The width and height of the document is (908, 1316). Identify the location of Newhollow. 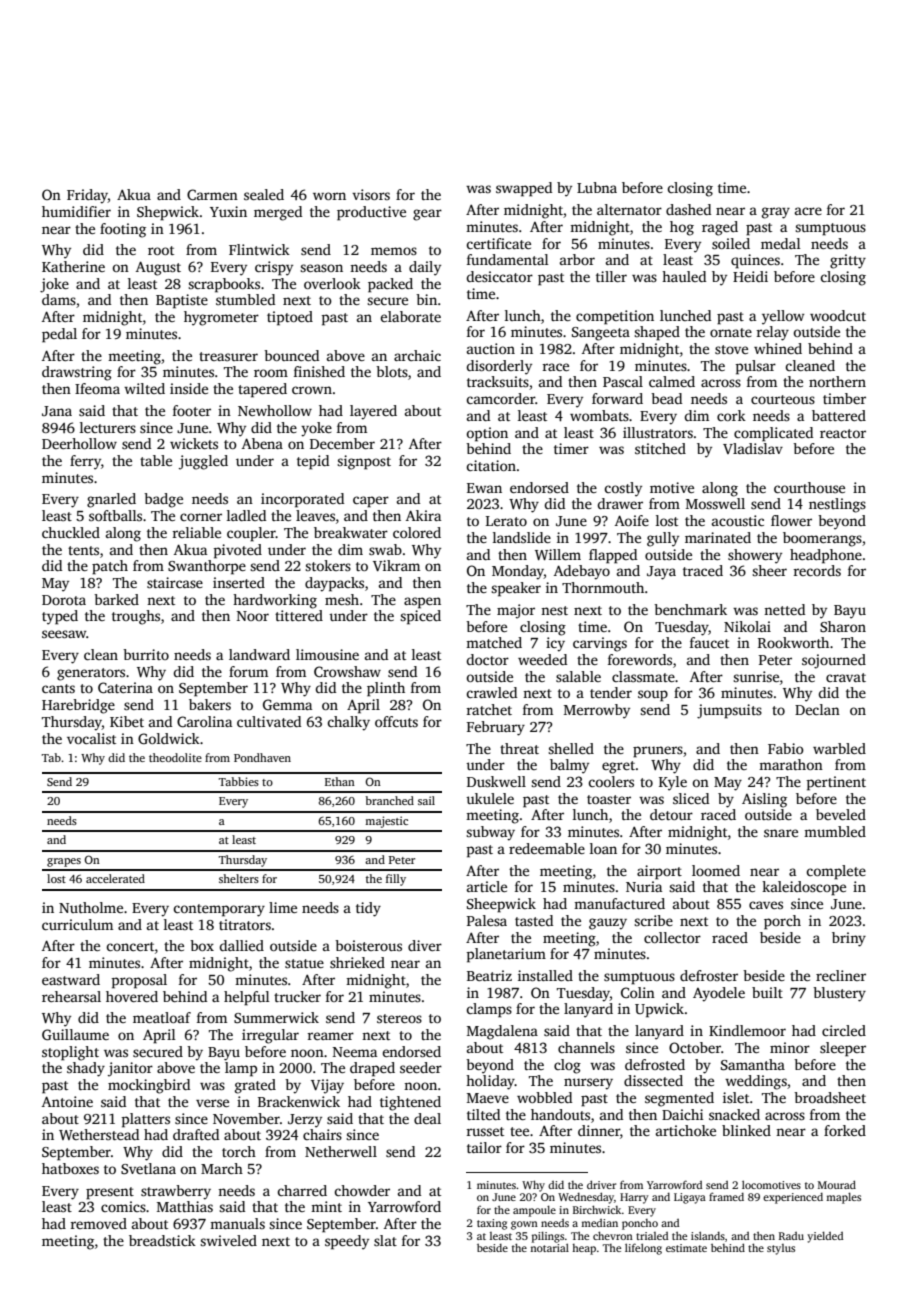
(275, 410).
